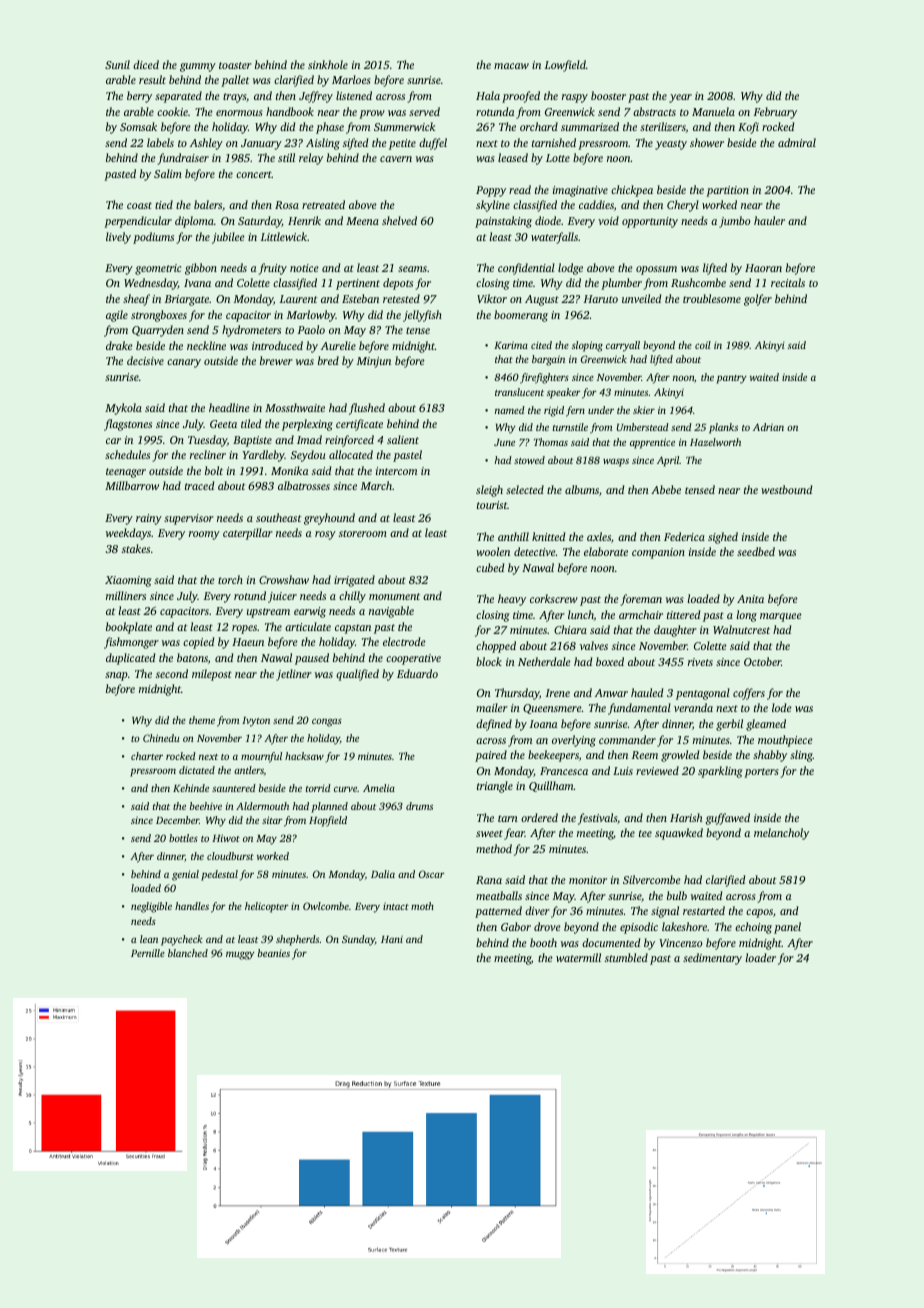 The height and width of the screenshot is (1308, 924). What do you see at coordinates (656, 270) in the screenshot?
I see `opossum` at bounding box center [656, 270].
